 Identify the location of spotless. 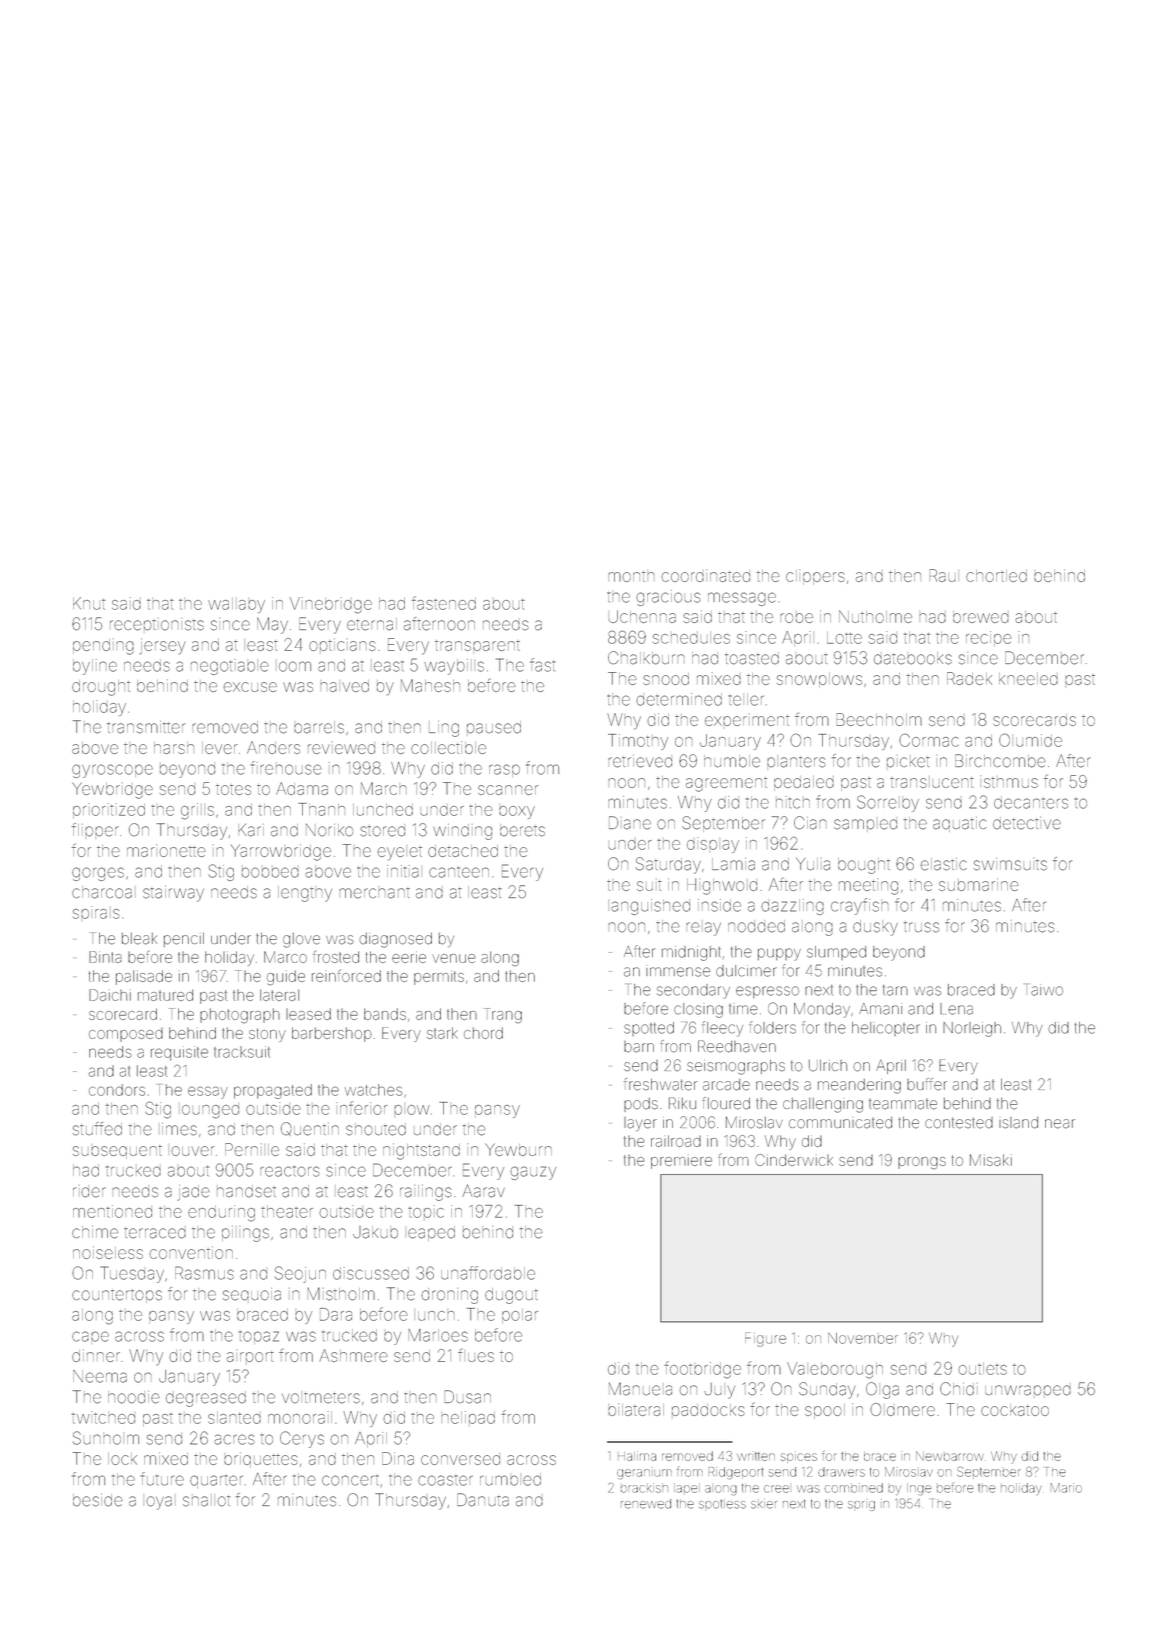
(722, 1504).
